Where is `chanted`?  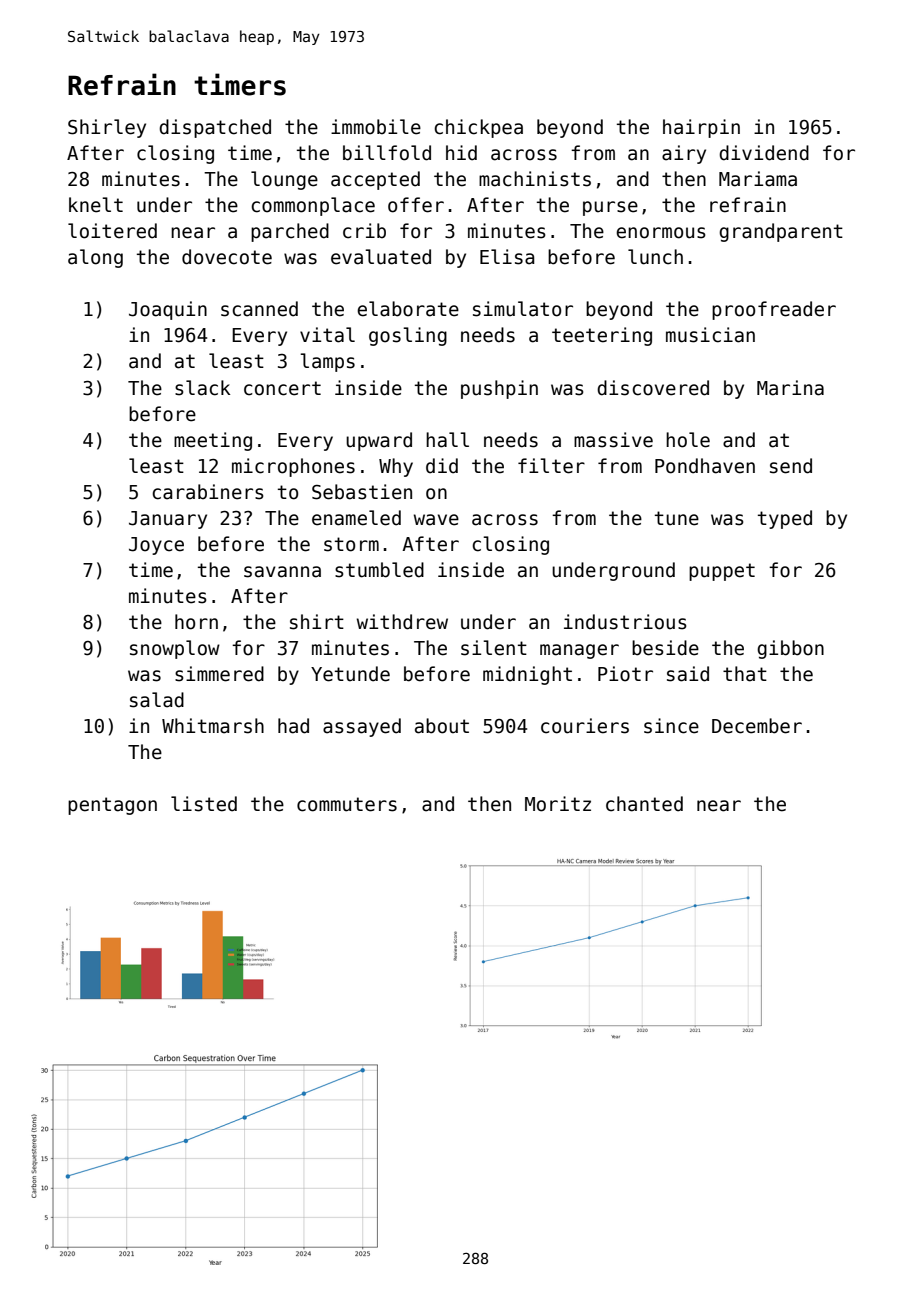
chanted is located at coordinates (644, 804).
